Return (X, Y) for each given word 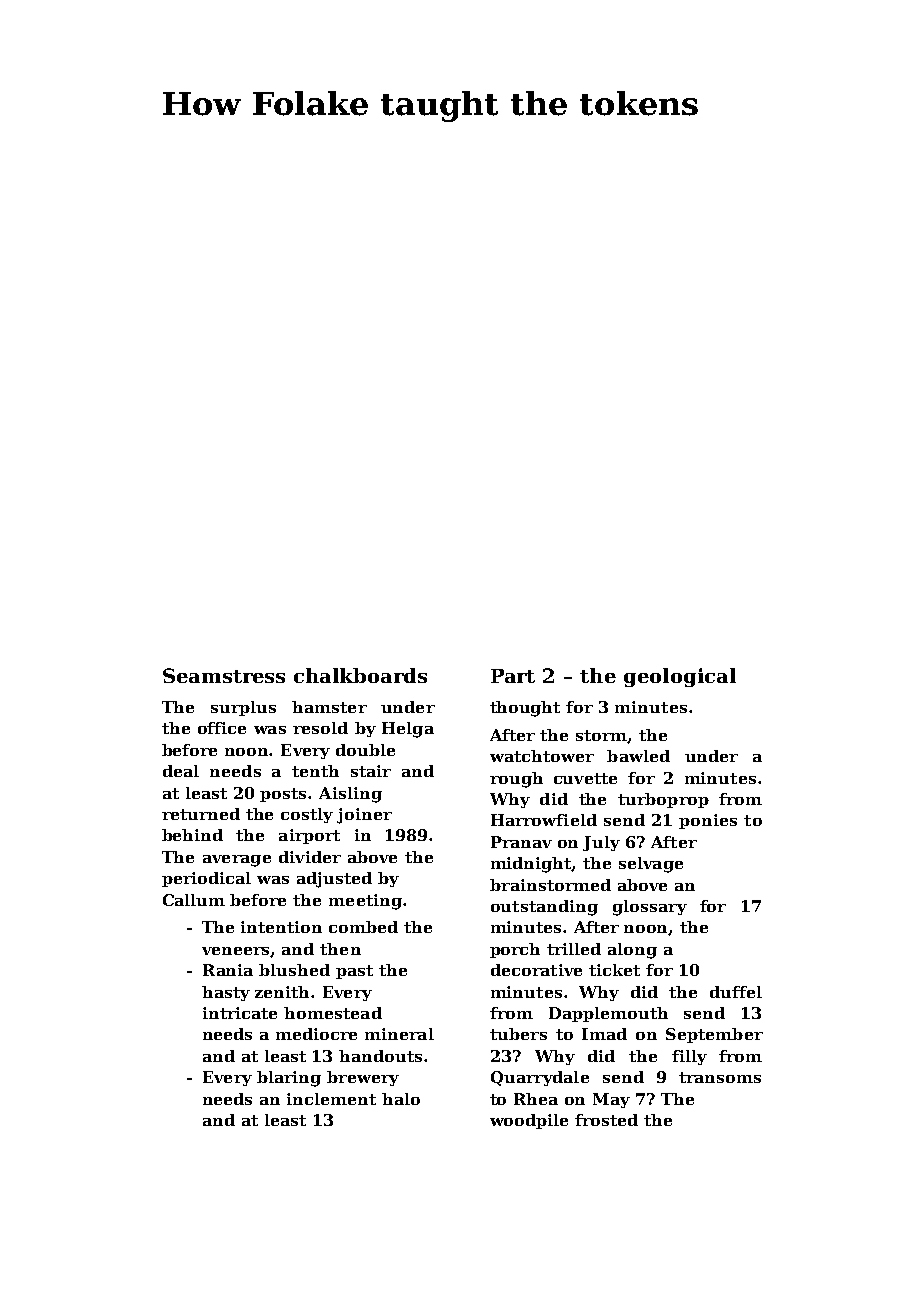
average (237, 861)
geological (680, 677)
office (222, 728)
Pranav (521, 842)
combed (363, 927)
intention (281, 927)
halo (401, 1099)
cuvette (585, 778)
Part (513, 676)
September (714, 1035)
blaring (289, 1079)
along (632, 951)
